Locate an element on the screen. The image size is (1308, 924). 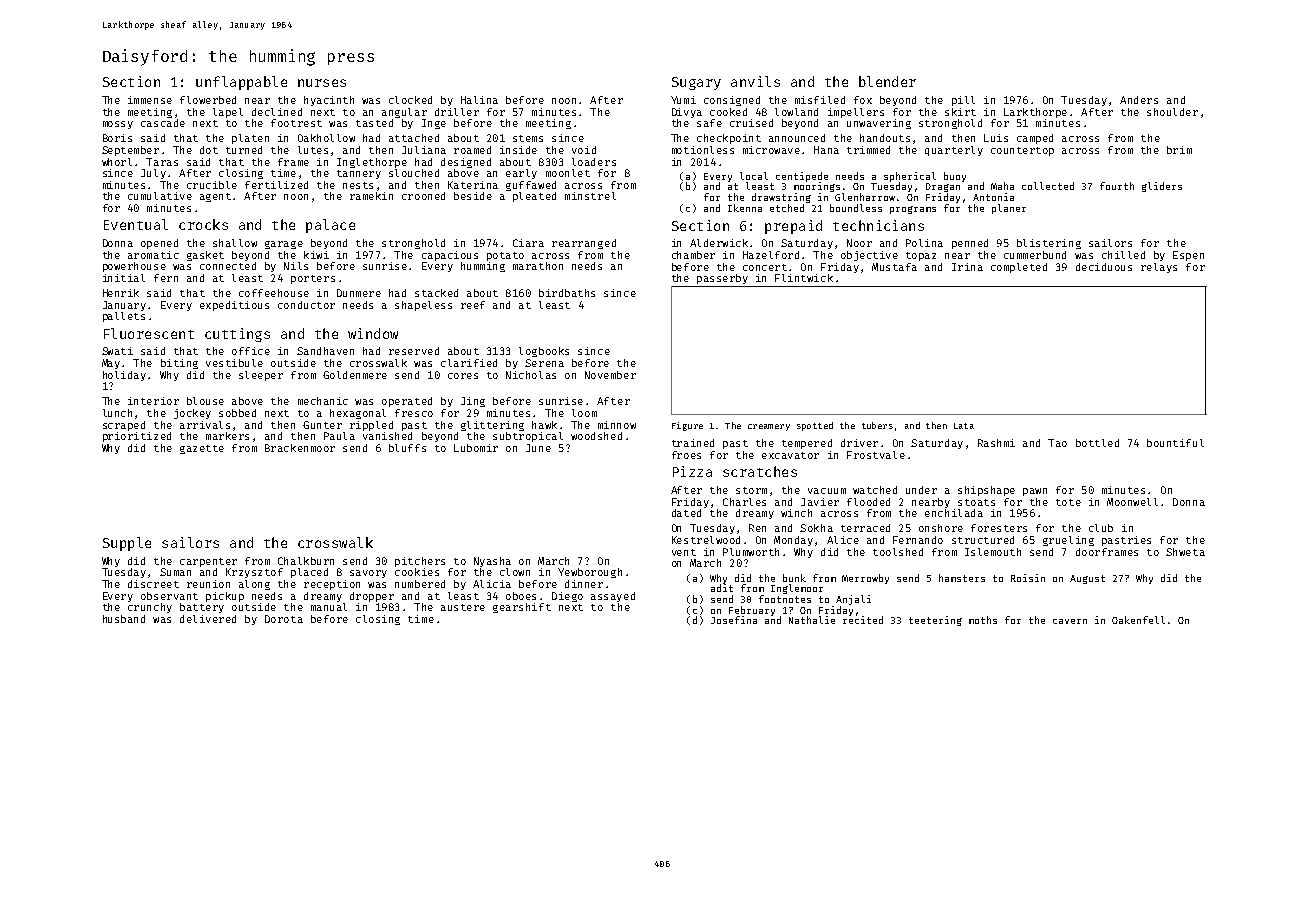
shipshape is located at coordinates (986, 491).
